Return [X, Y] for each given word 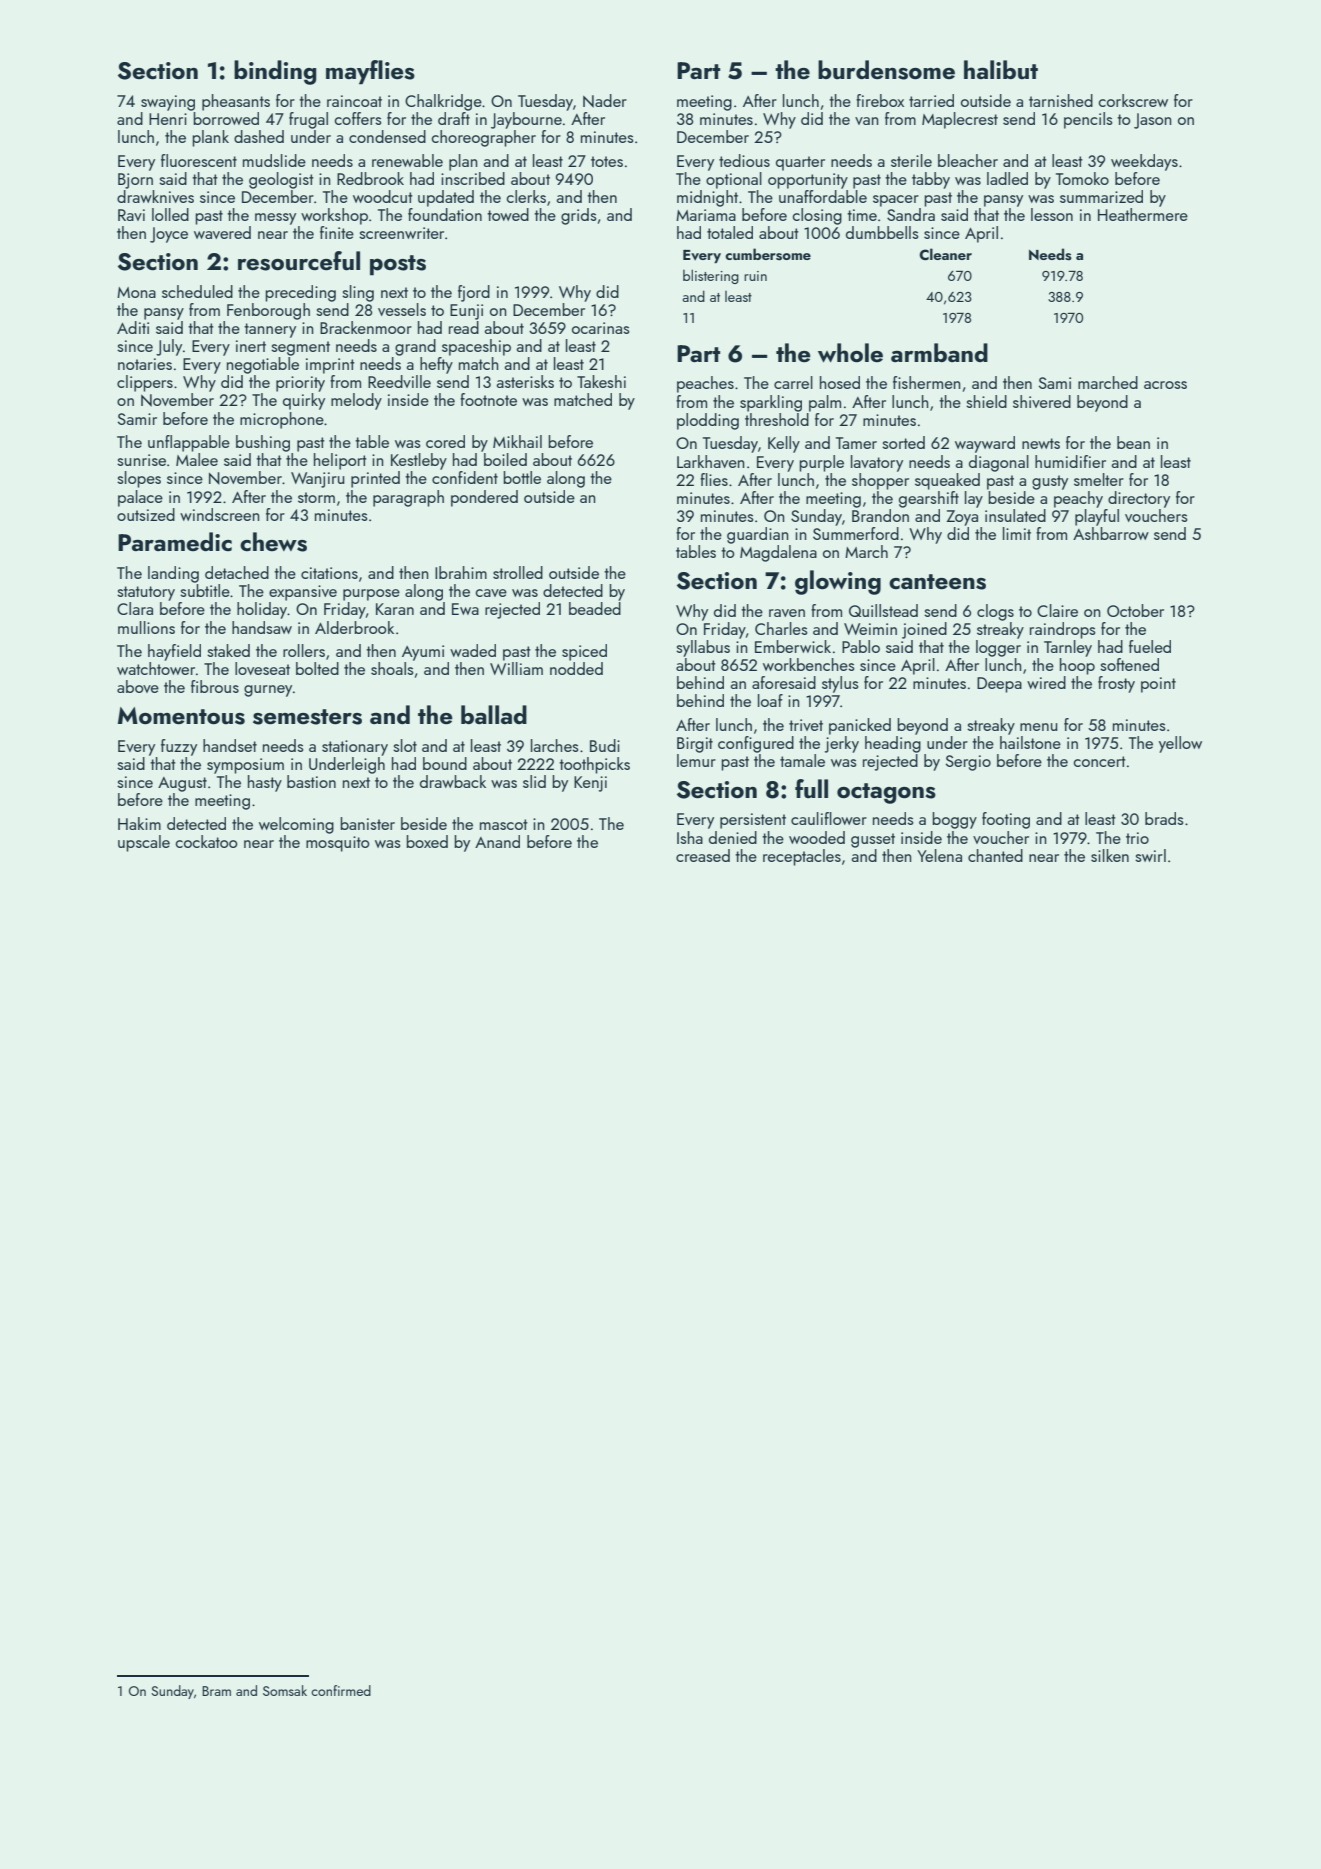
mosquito [337, 844]
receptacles [802, 857]
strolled [518, 572]
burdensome [886, 70]
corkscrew [1133, 100]
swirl [1150, 855]
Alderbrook [354, 627]
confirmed [341, 1690]
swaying [168, 103]
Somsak [285, 1690]
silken [1110, 855]
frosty [1116, 684]
